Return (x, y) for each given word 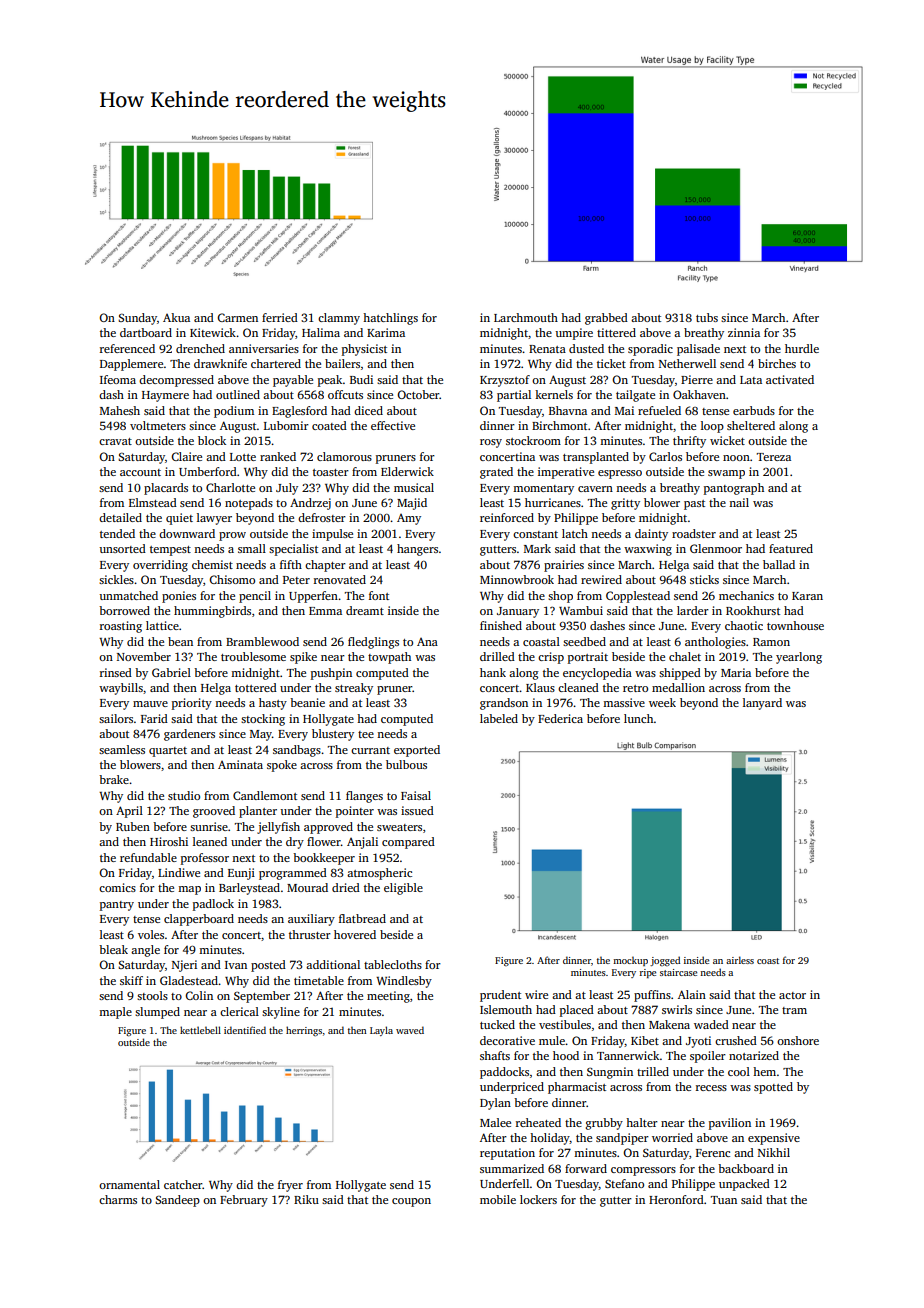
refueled (659, 410)
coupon (411, 1202)
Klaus (540, 687)
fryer (290, 1186)
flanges (364, 797)
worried (672, 1137)
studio (184, 795)
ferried (280, 317)
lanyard (762, 704)
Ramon (771, 642)
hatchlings (390, 319)
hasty (273, 704)
